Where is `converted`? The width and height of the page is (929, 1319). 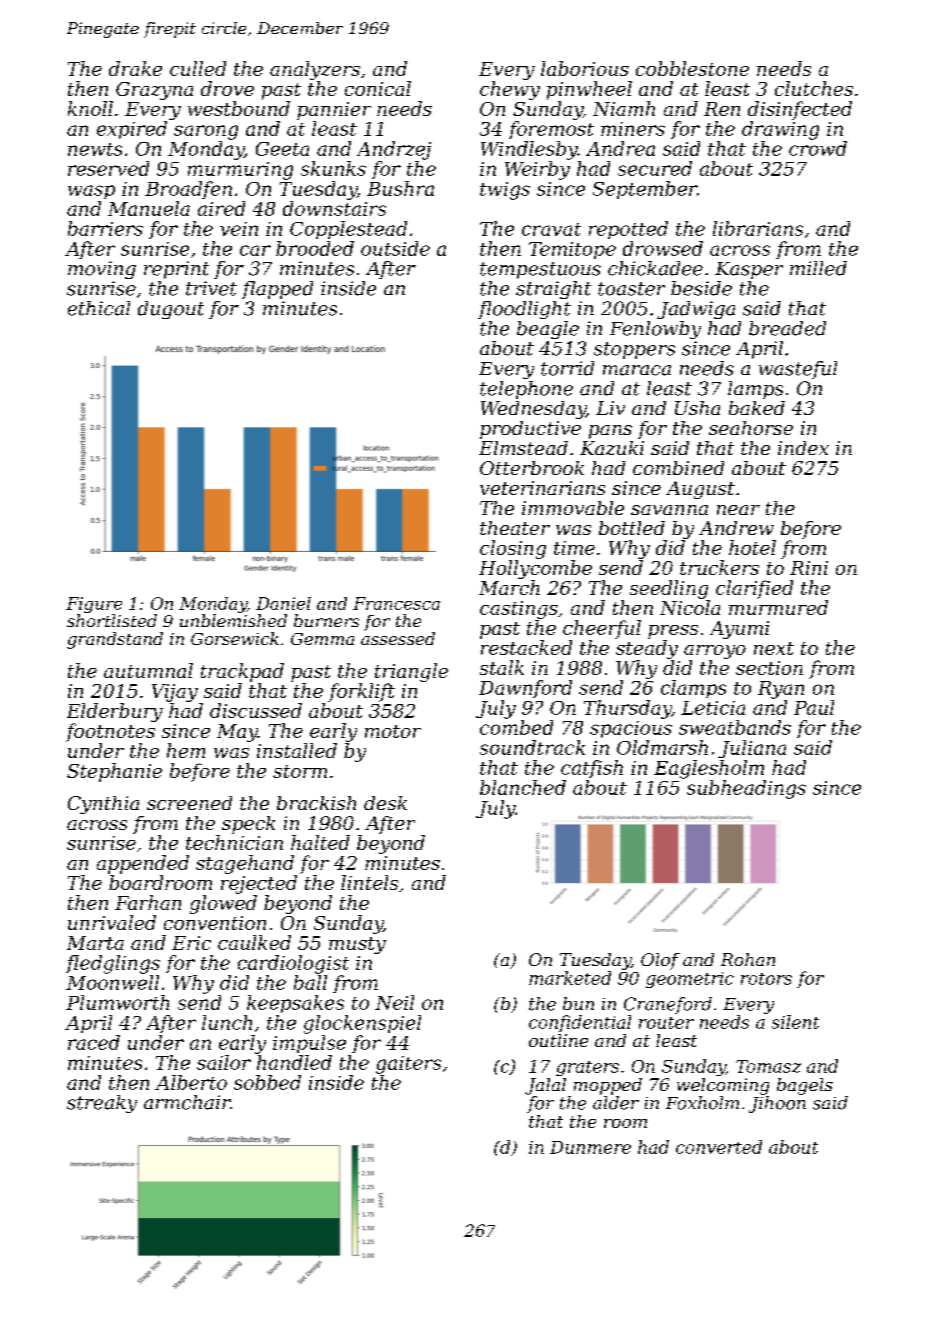 converted is located at coordinates (719, 1147).
